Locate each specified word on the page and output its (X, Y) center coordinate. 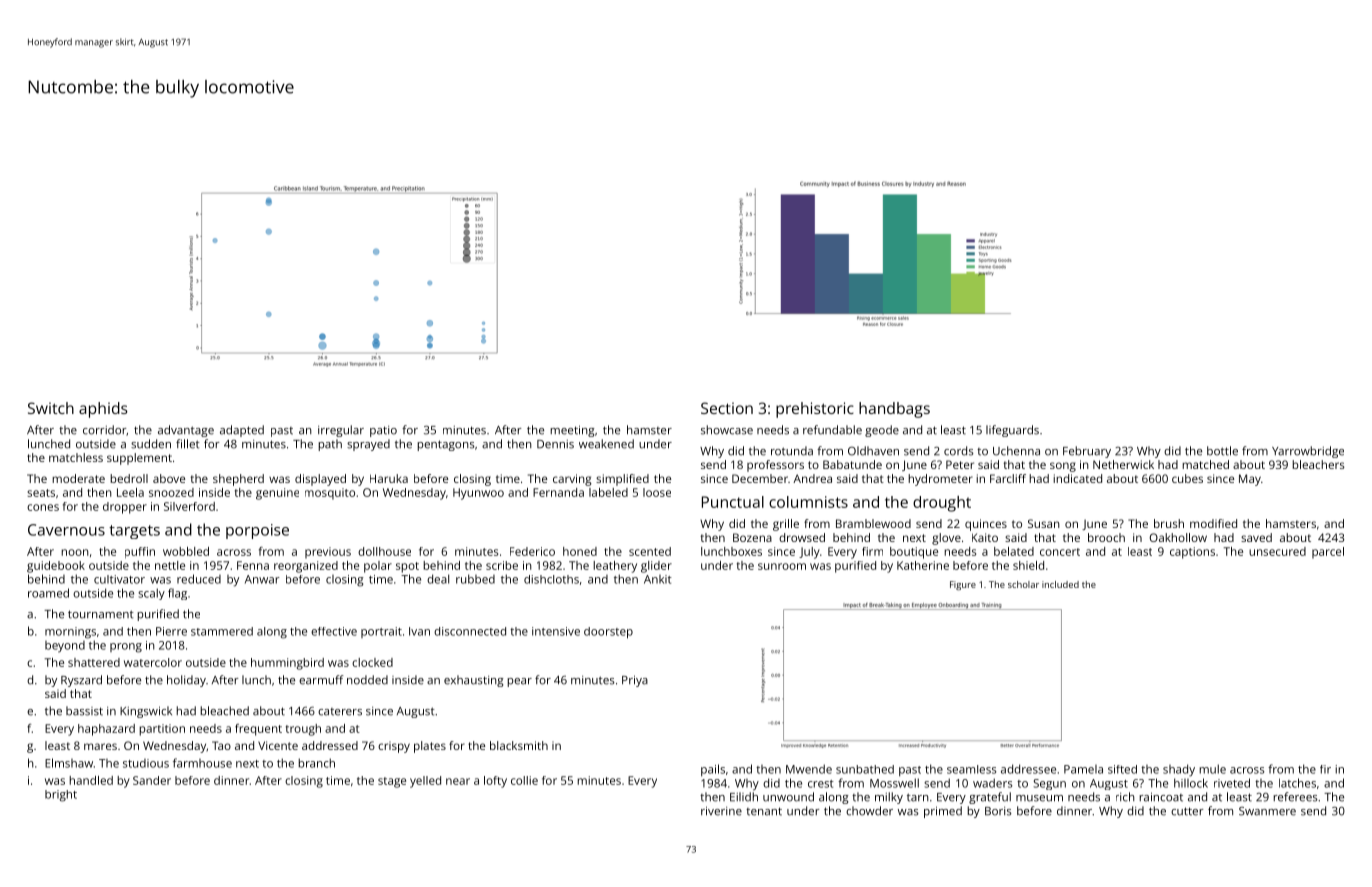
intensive (556, 631)
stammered (222, 631)
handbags (894, 410)
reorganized (306, 567)
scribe (502, 565)
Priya (635, 681)
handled (91, 780)
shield (1028, 565)
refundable (832, 430)
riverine (721, 811)
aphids (103, 410)
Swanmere (1267, 811)
